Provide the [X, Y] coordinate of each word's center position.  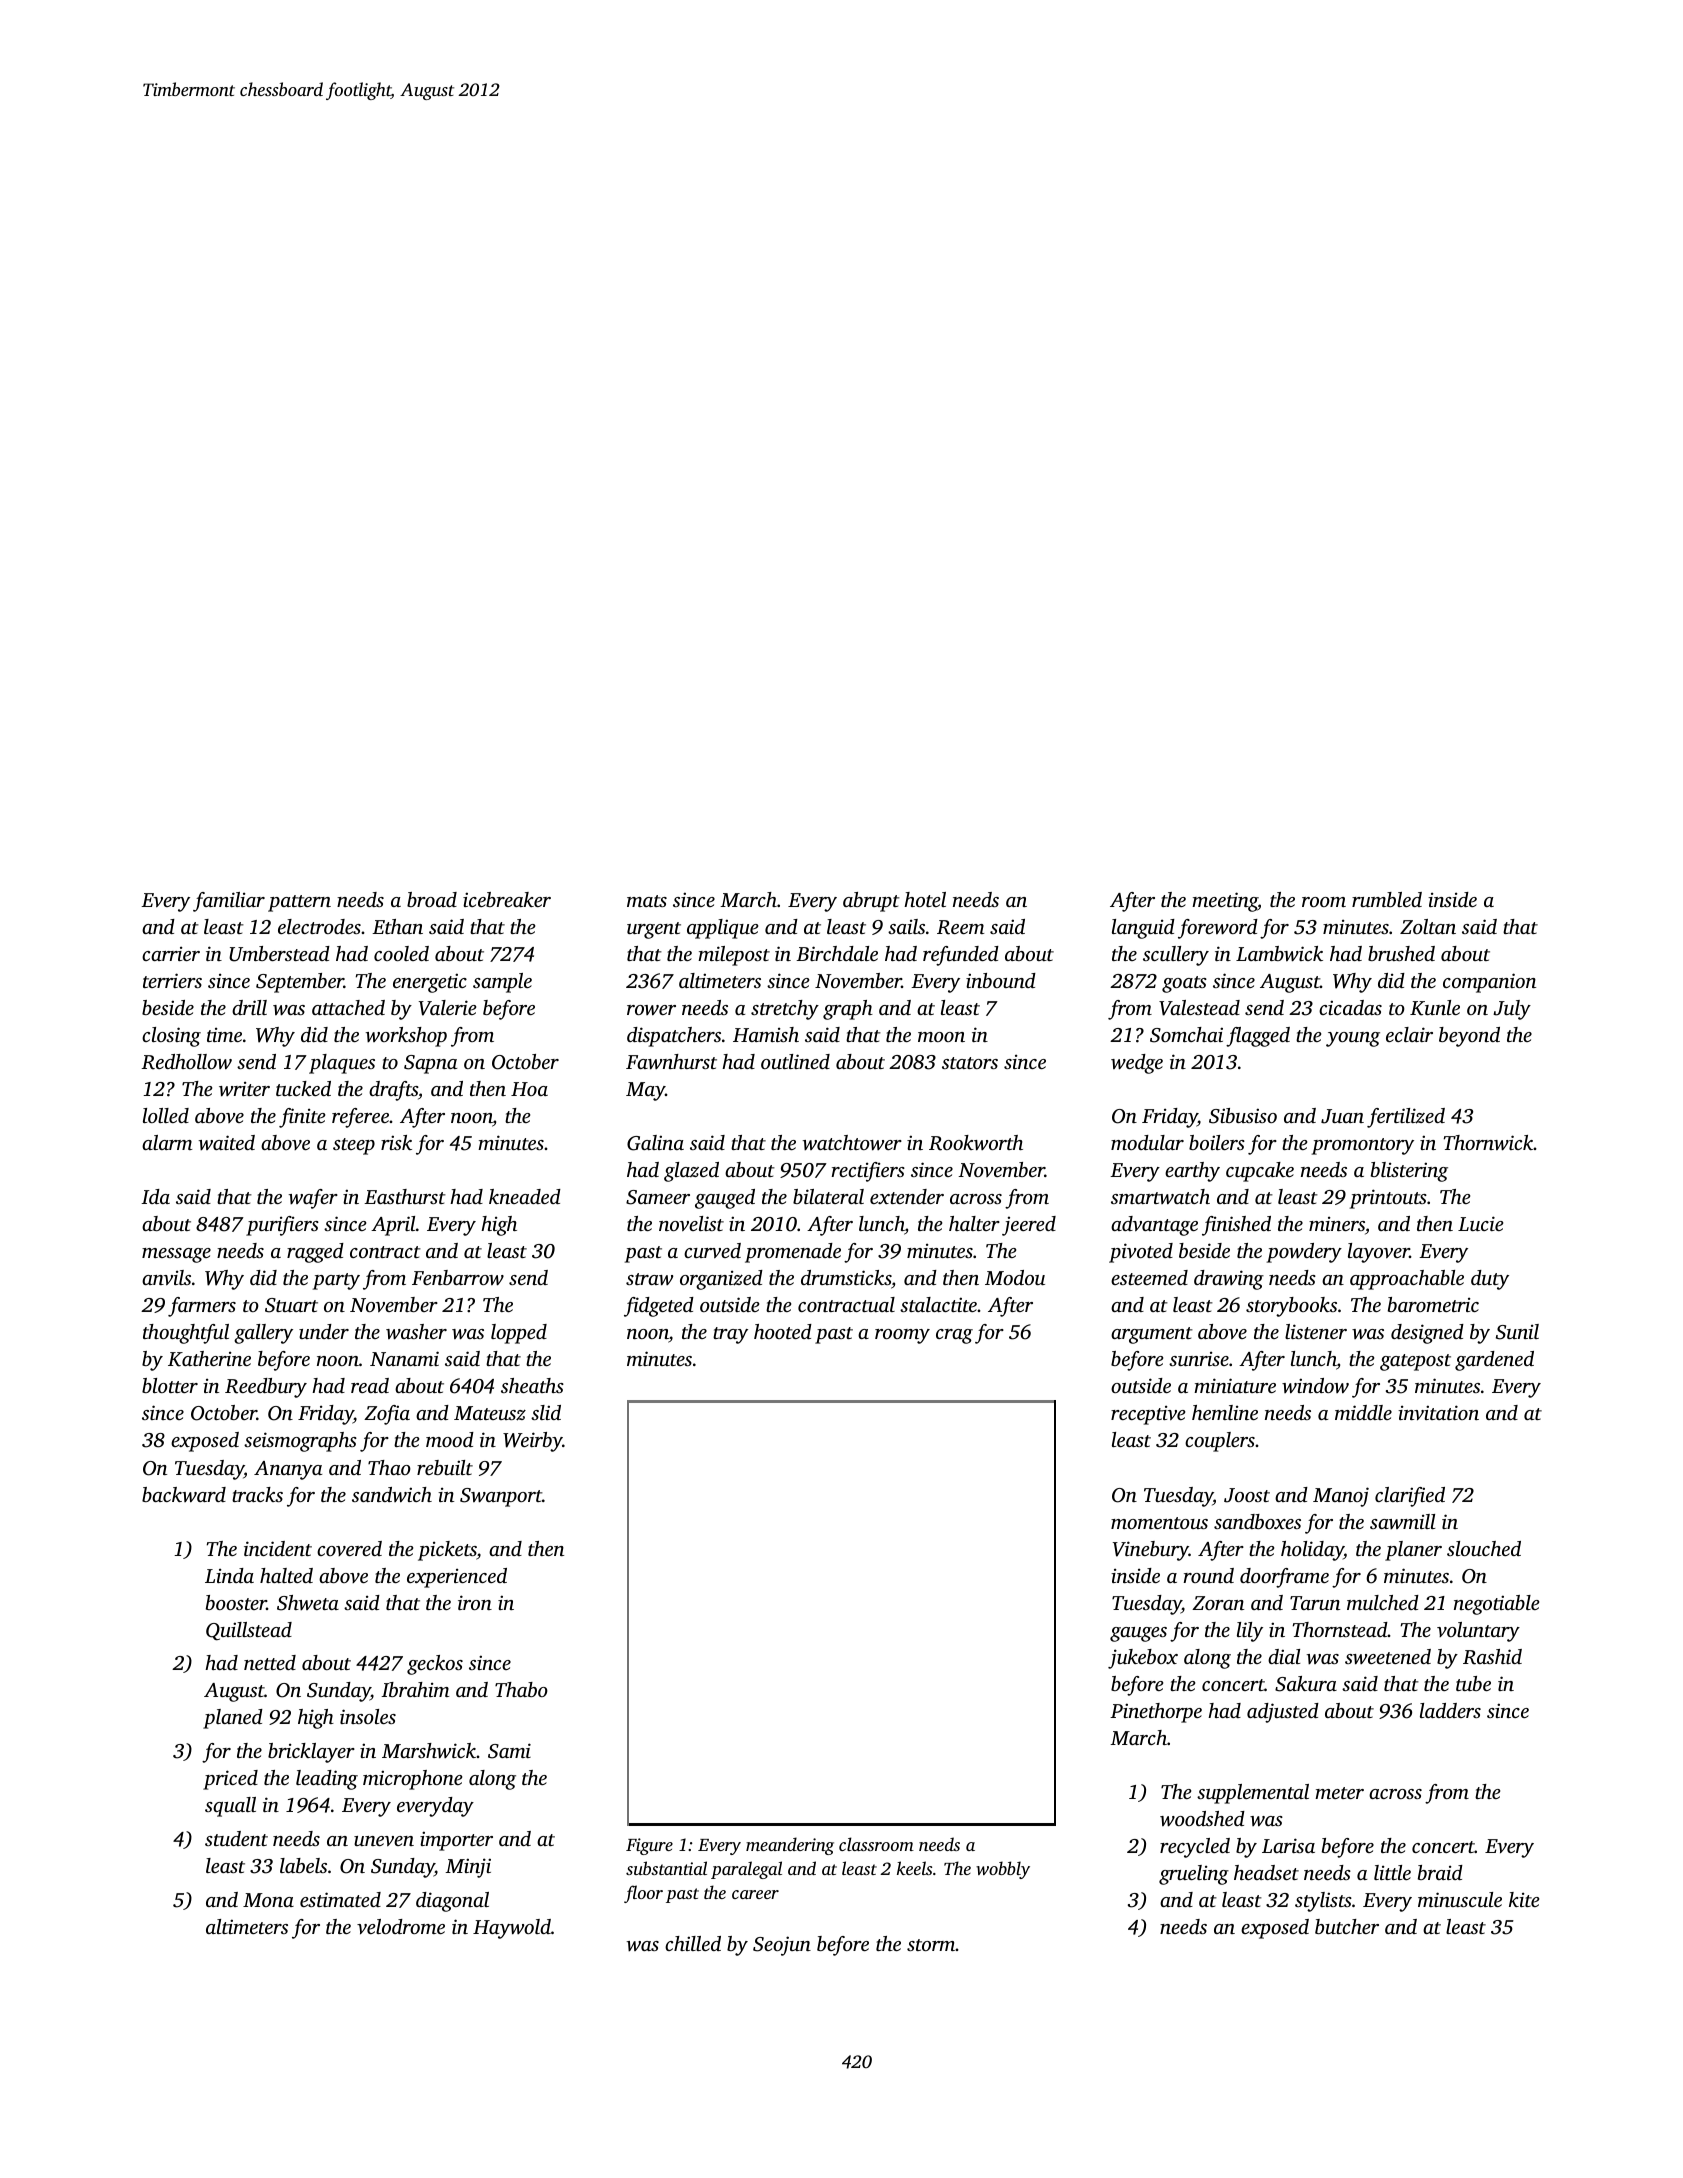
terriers [172, 980]
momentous [1159, 1523]
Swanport [501, 1497]
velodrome [401, 1926]
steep [354, 1146]
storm [931, 1945]
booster [236, 1602]
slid [546, 1412]
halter [974, 1223]
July [1512, 1010]
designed [1427, 1334]
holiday [1312, 1551]
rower [651, 1010]
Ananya [288, 1470]
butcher [1347, 1926]
